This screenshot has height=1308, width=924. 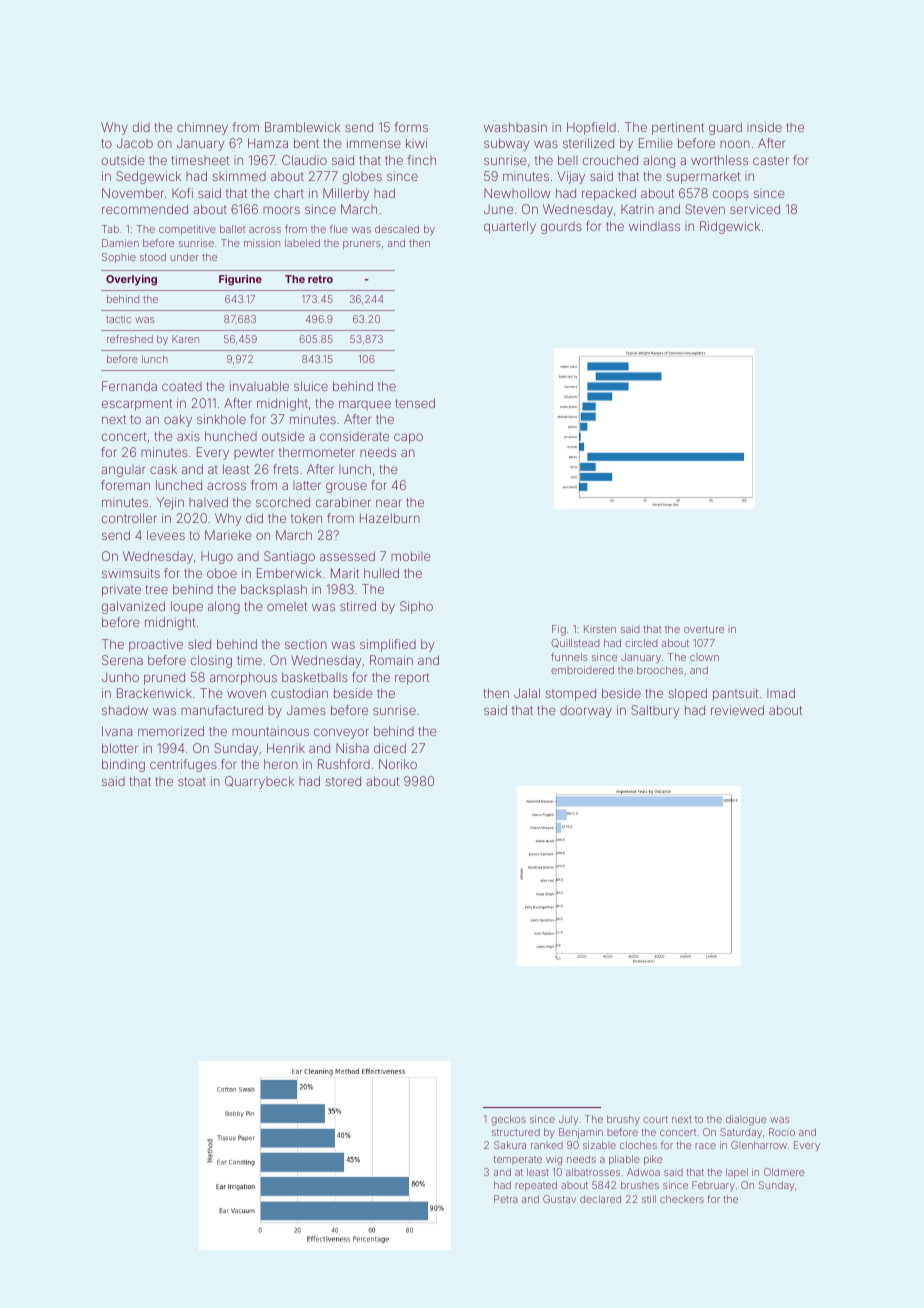 I want to click on stoat, so click(x=192, y=781).
